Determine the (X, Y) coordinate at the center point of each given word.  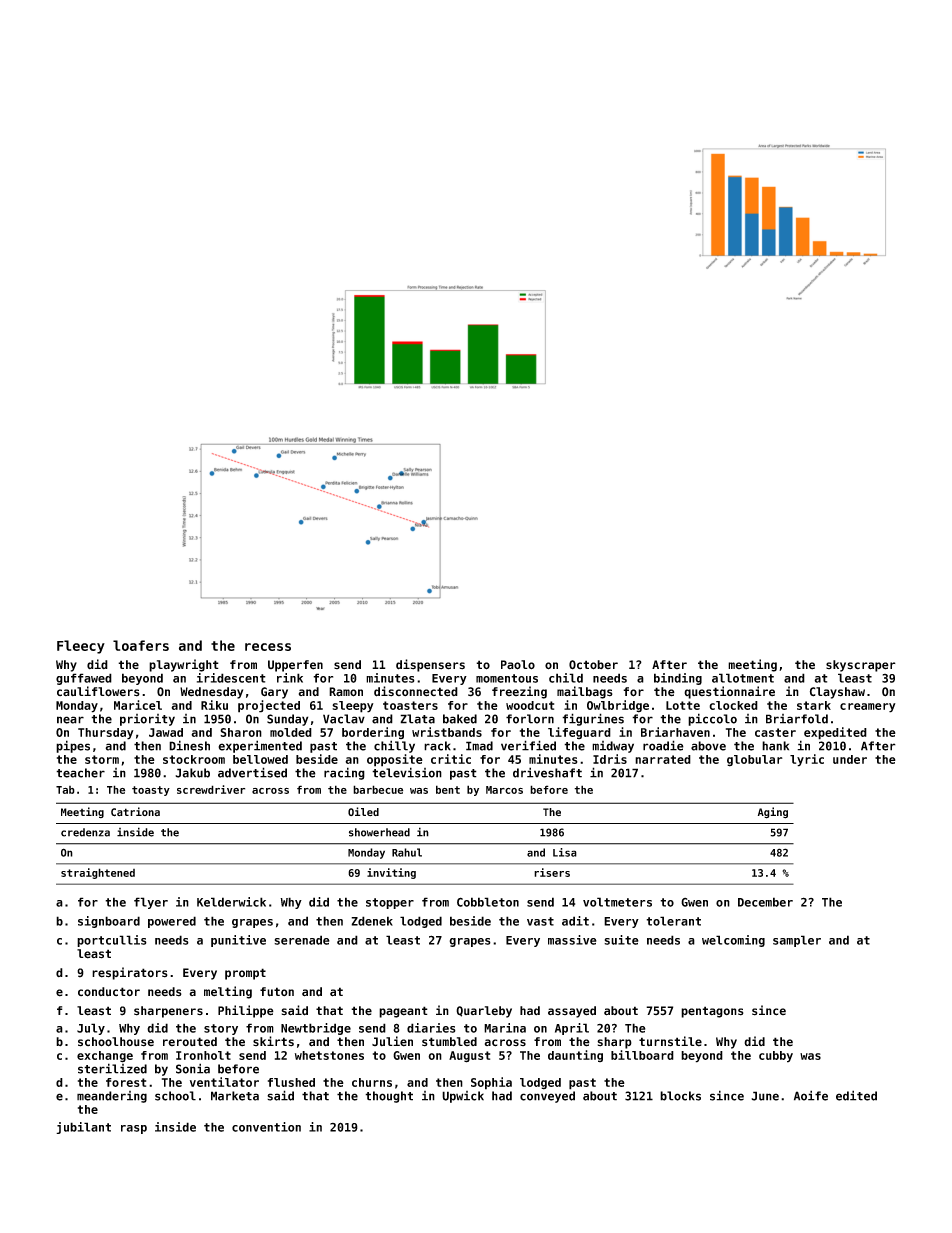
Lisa (565, 852)
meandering (112, 1097)
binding (678, 679)
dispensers (430, 665)
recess (268, 647)
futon (277, 992)
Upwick (463, 1097)
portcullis (112, 941)
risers (552, 872)
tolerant (673, 921)
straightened (98, 873)
